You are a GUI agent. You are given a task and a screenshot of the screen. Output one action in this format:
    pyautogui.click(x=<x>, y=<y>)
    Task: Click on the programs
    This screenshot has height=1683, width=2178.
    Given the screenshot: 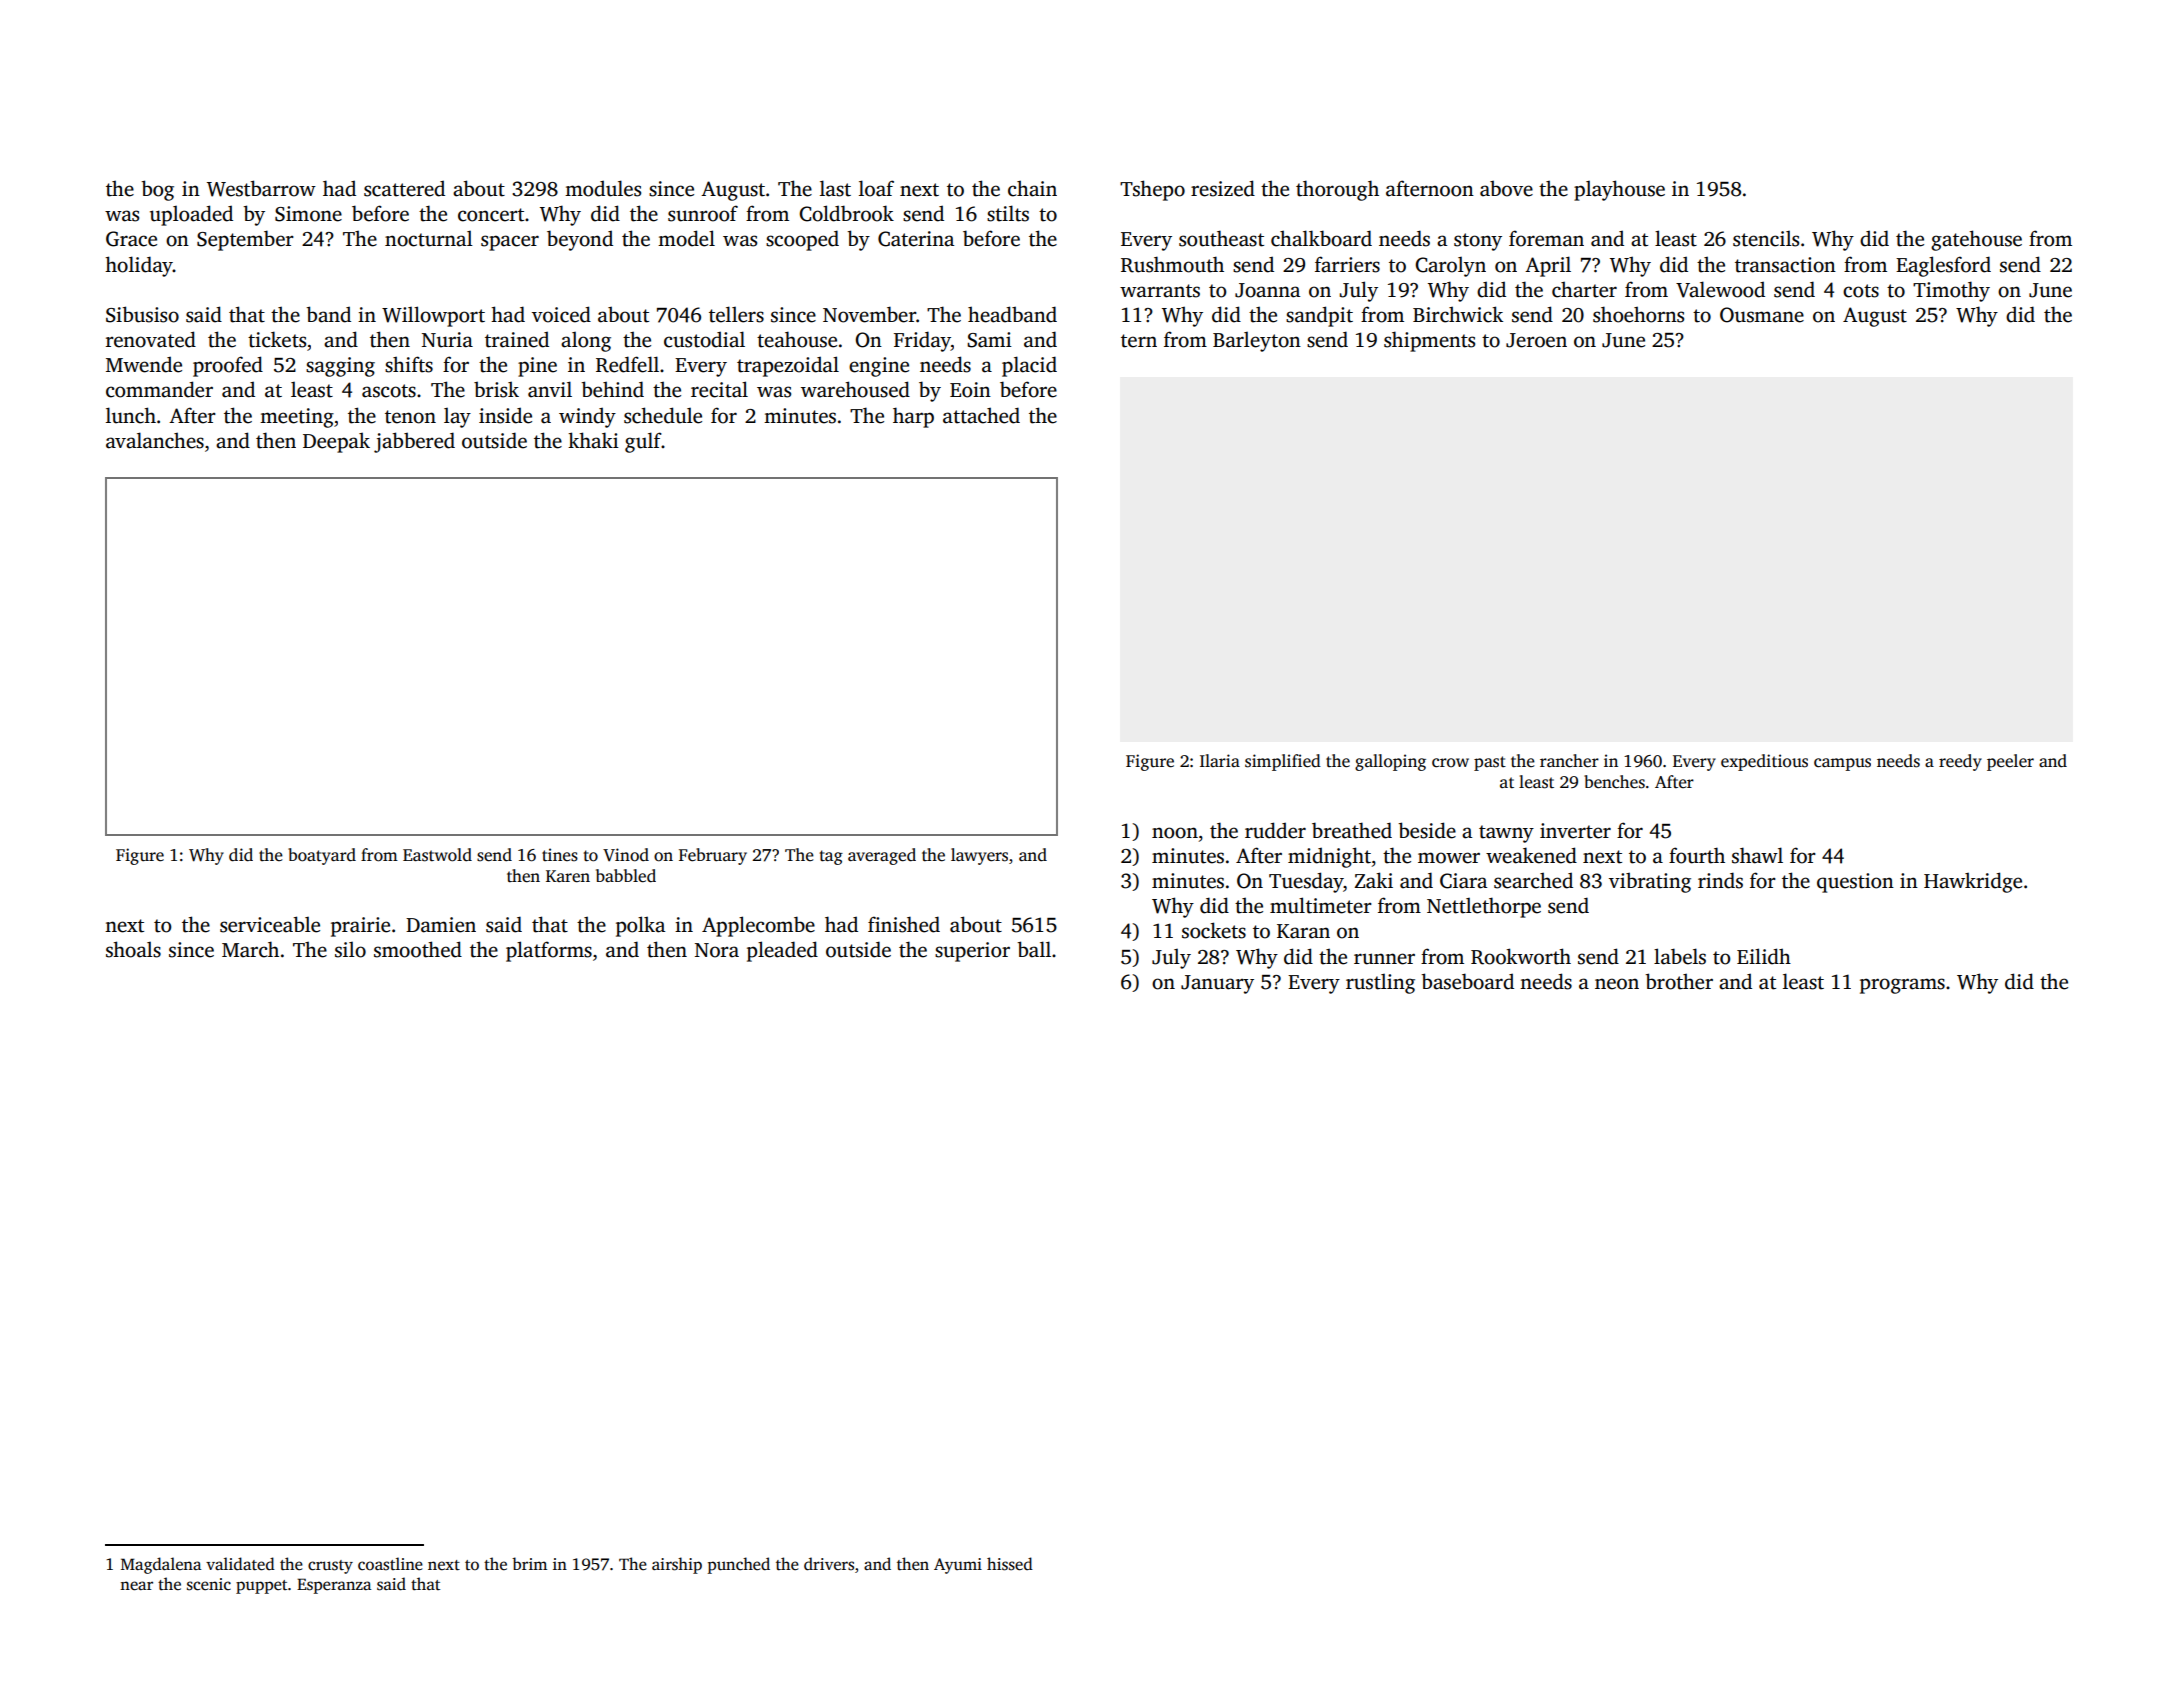 What is the action you would take?
    pyautogui.click(x=1902, y=986)
